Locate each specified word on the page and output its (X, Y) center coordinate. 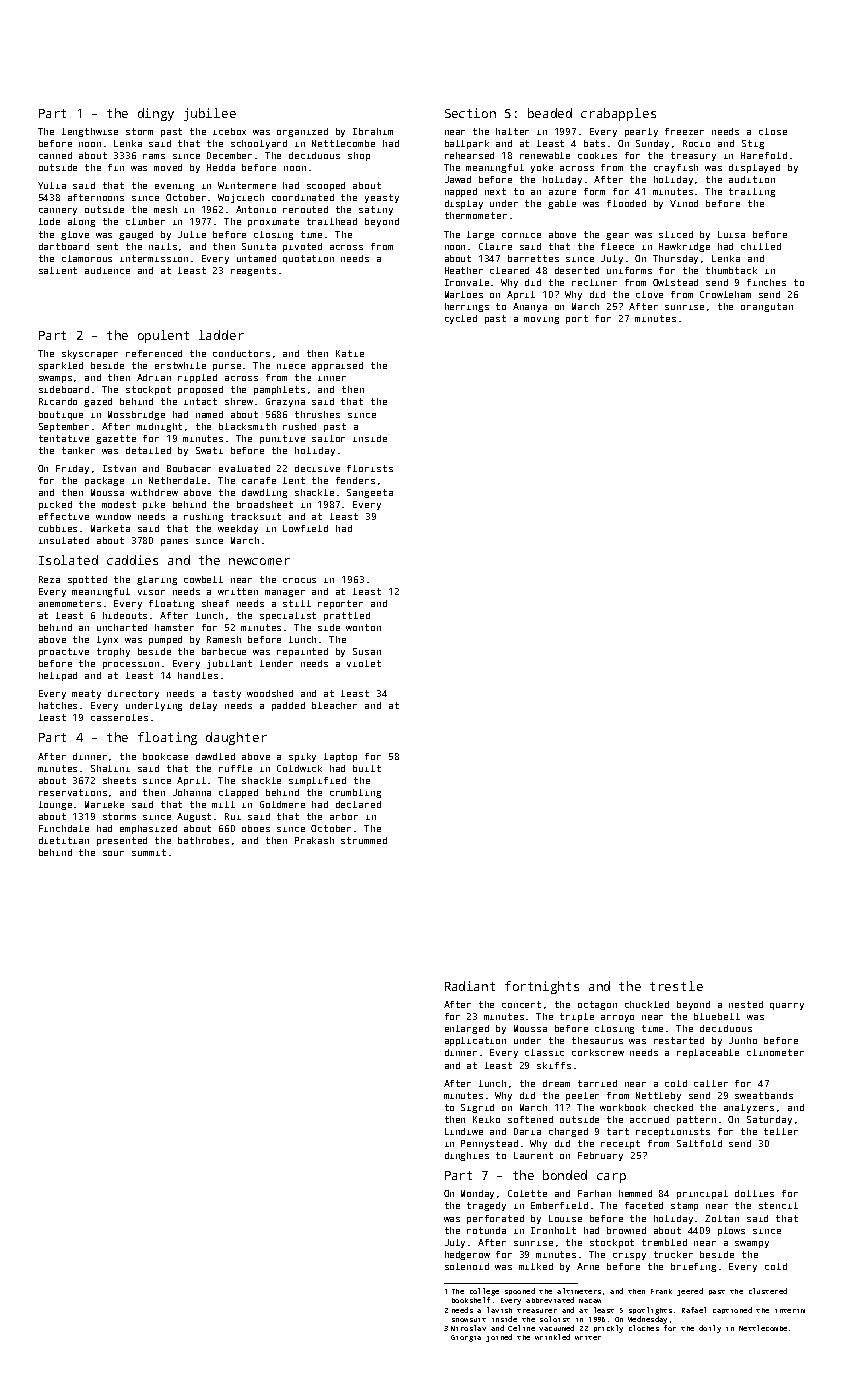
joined (499, 1338)
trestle (676, 986)
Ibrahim (373, 131)
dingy (156, 114)
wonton (363, 627)
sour (113, 853)
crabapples (618, 114)
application (475, 1041)
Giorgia (466, 1338)
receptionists (673, 1132)
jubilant (229, 664)
